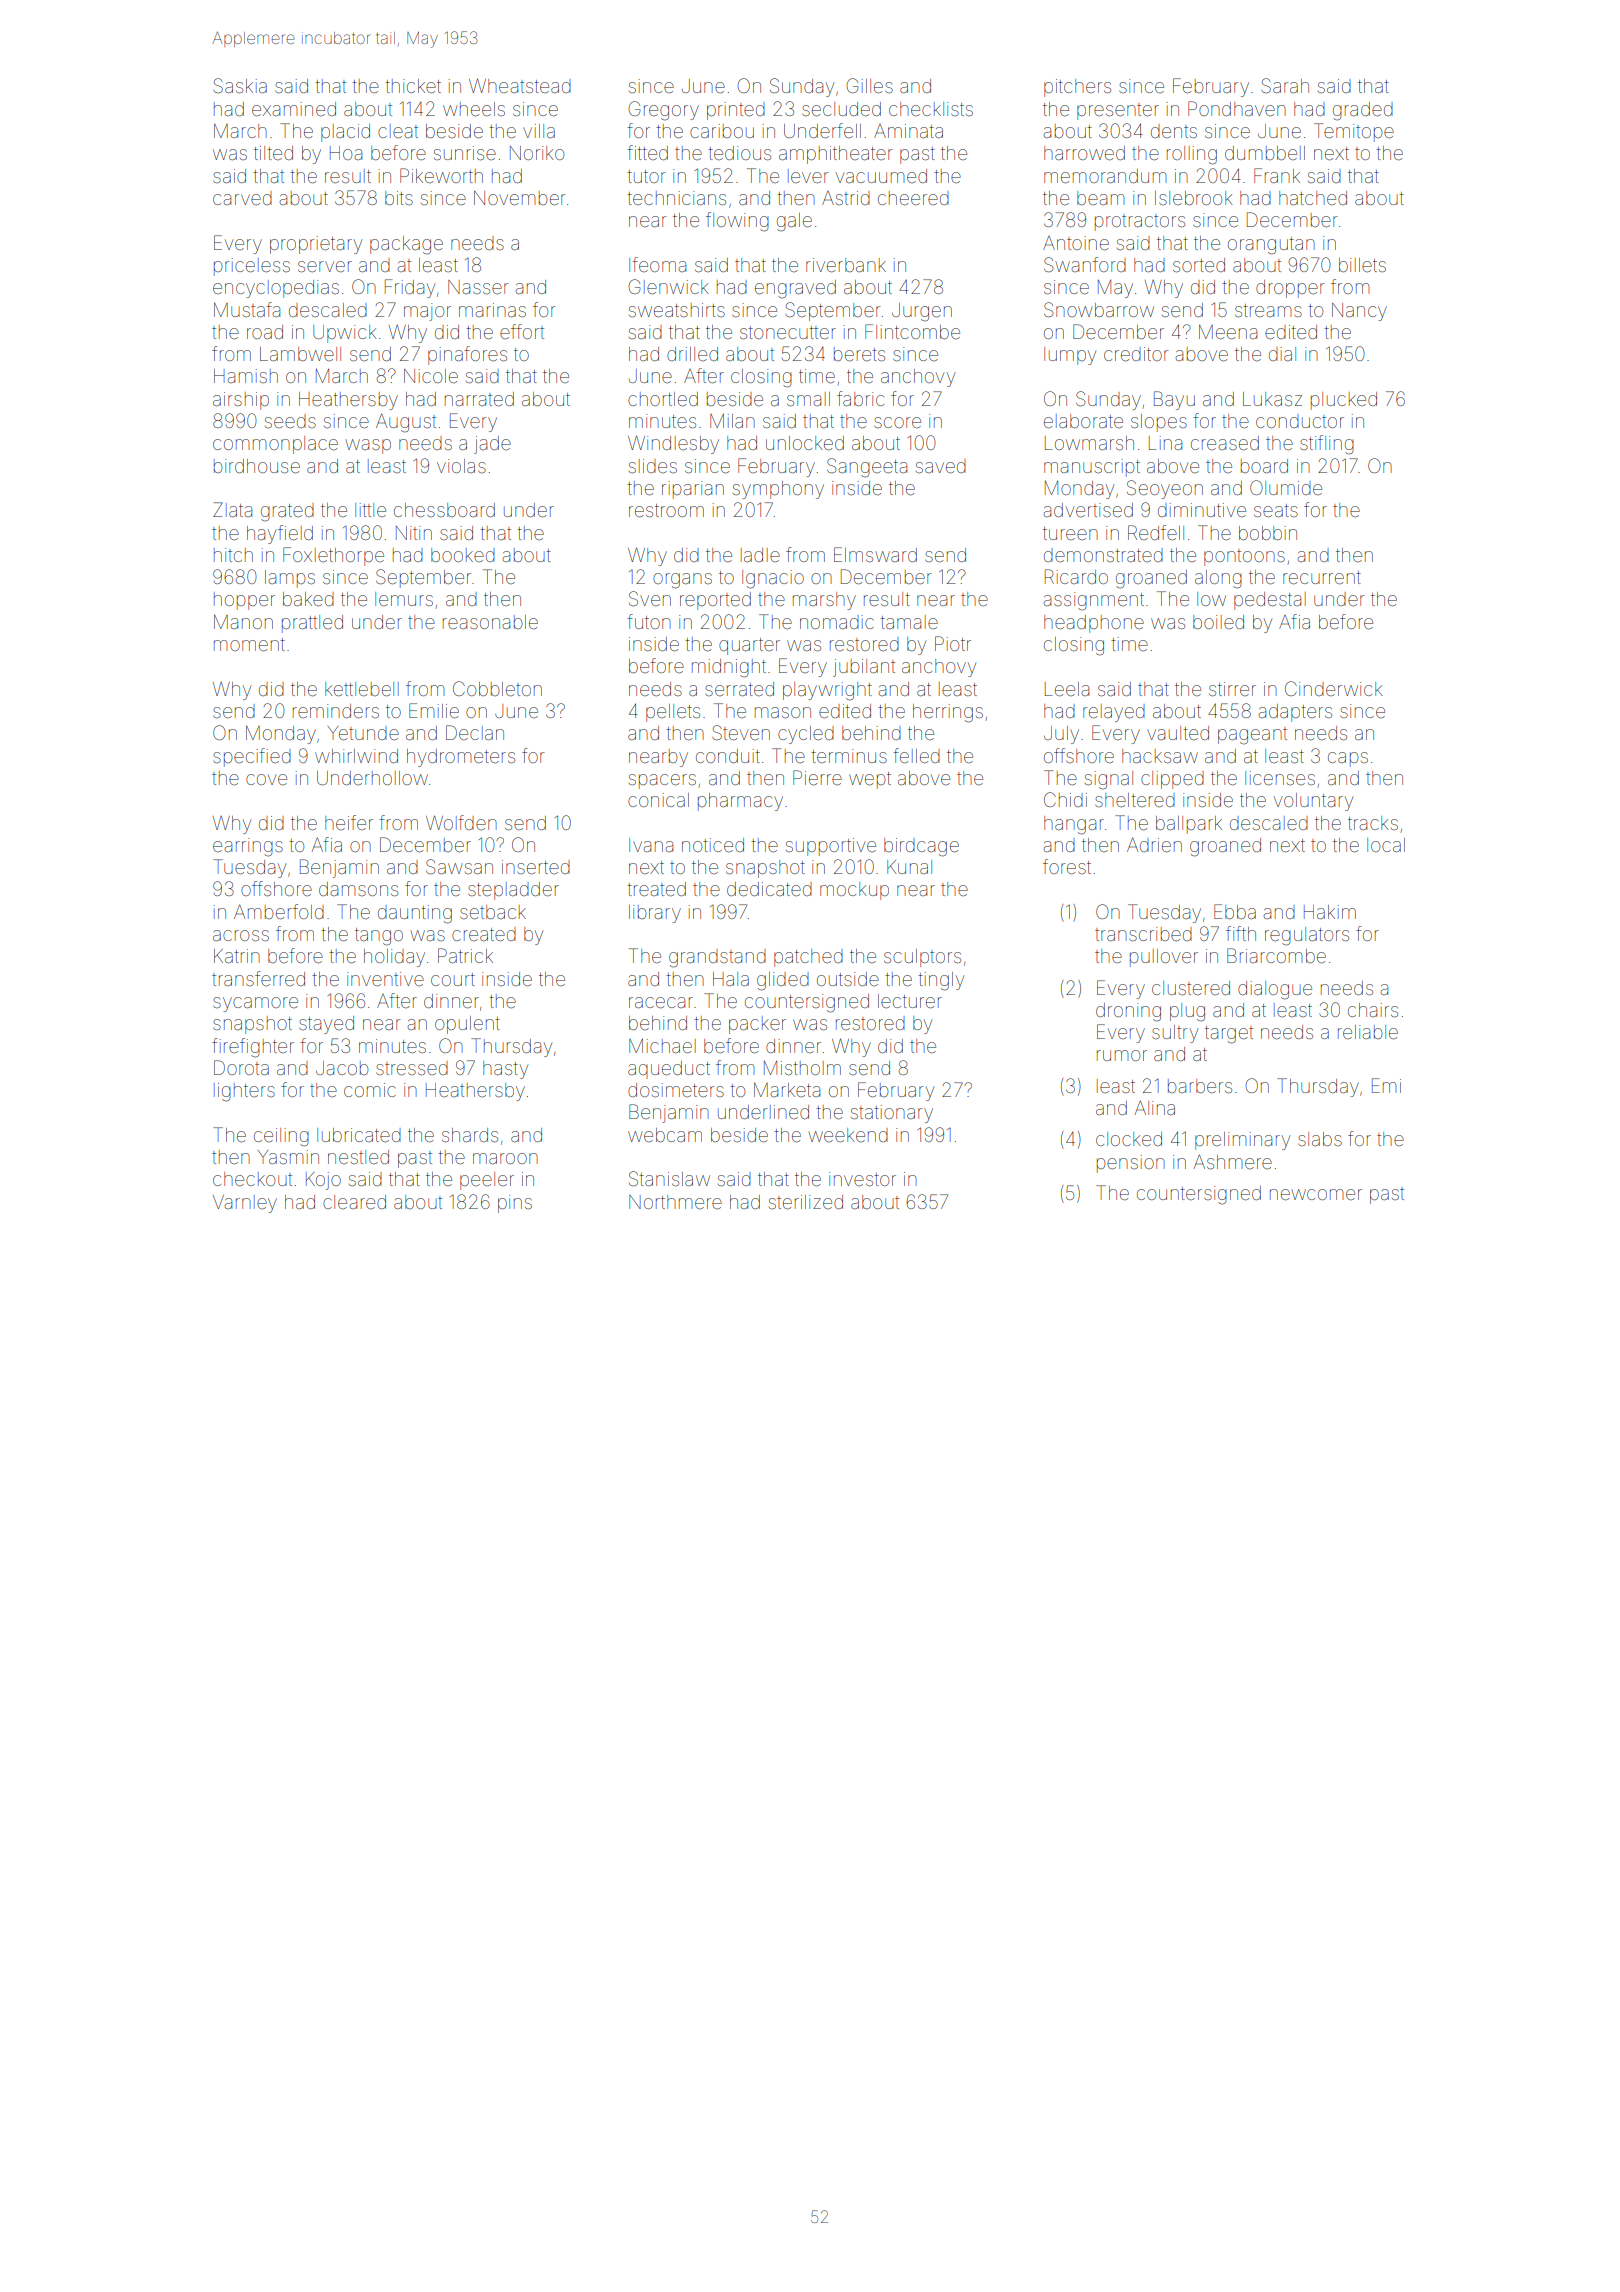 The height and width of the page is (2292, 1620). Describe the element at coordinates (487, 1181) in the page. I see `peeler` at that location.
